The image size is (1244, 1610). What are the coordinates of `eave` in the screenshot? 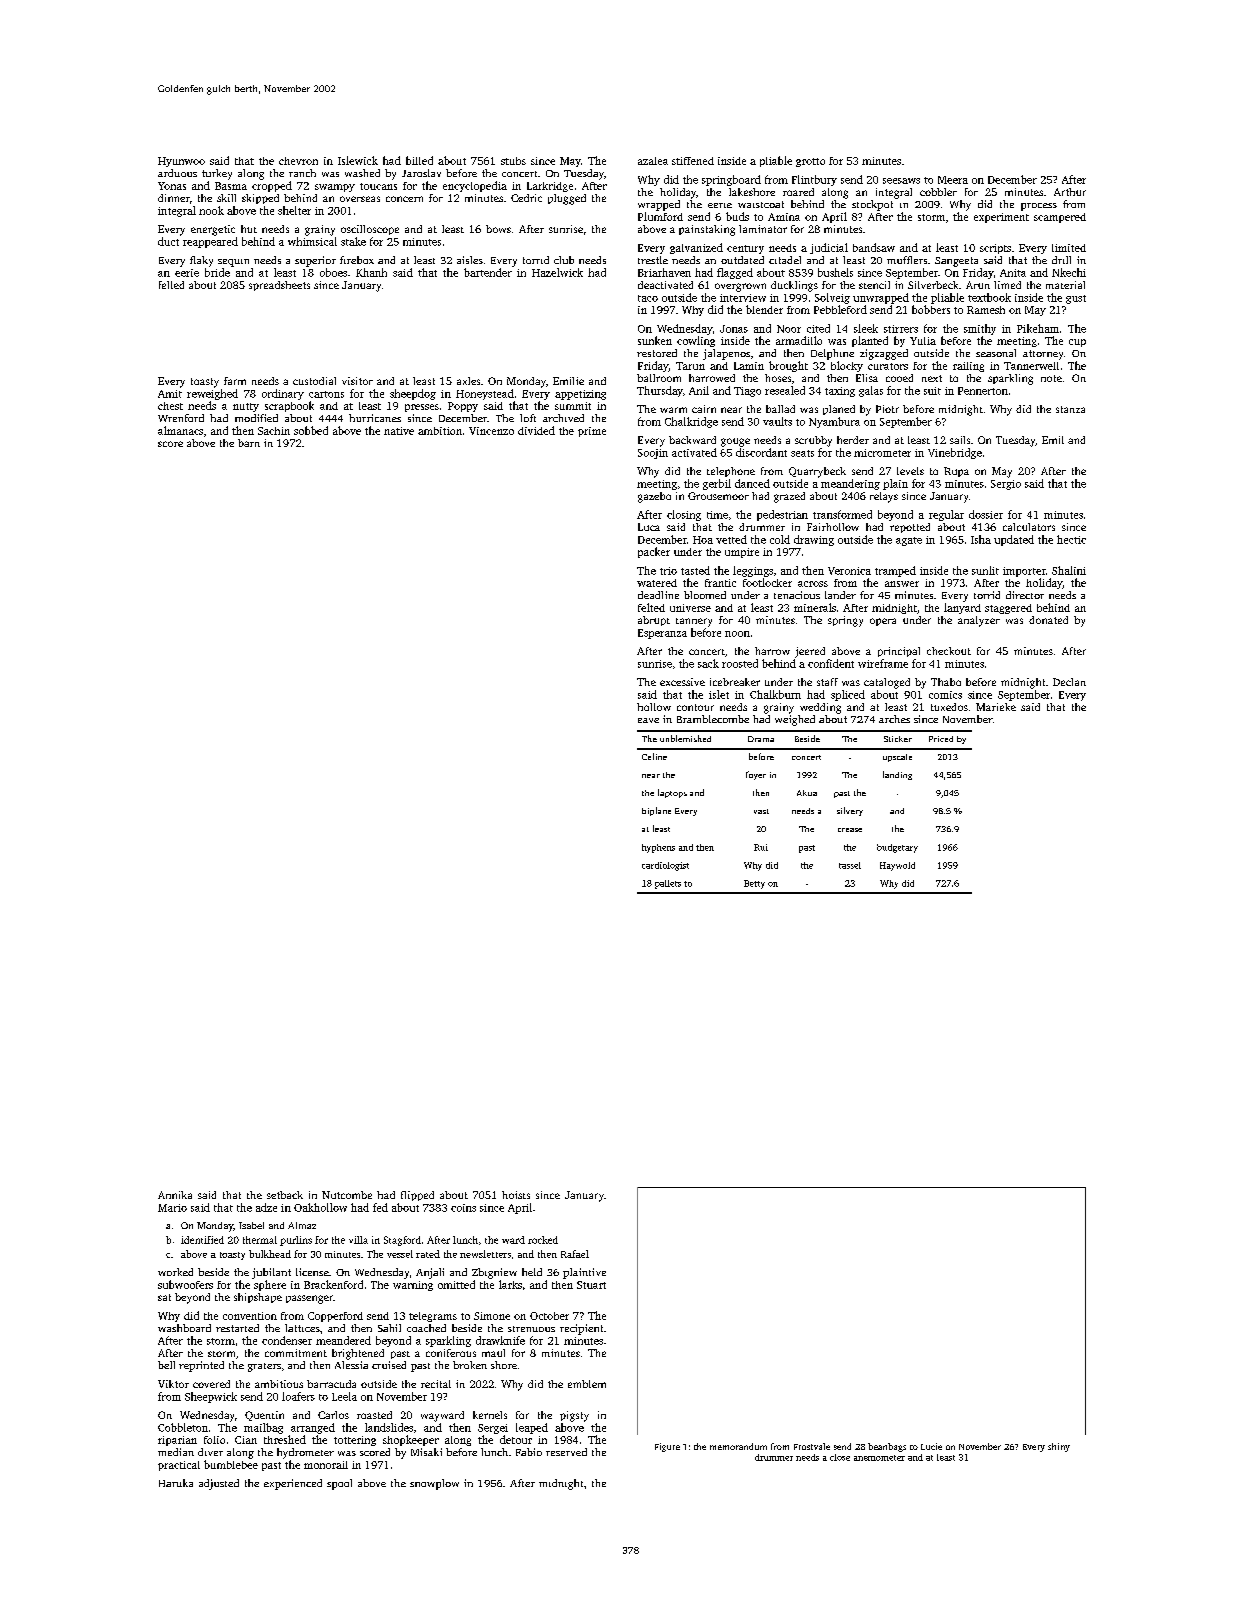 It's located at (648, 720).
